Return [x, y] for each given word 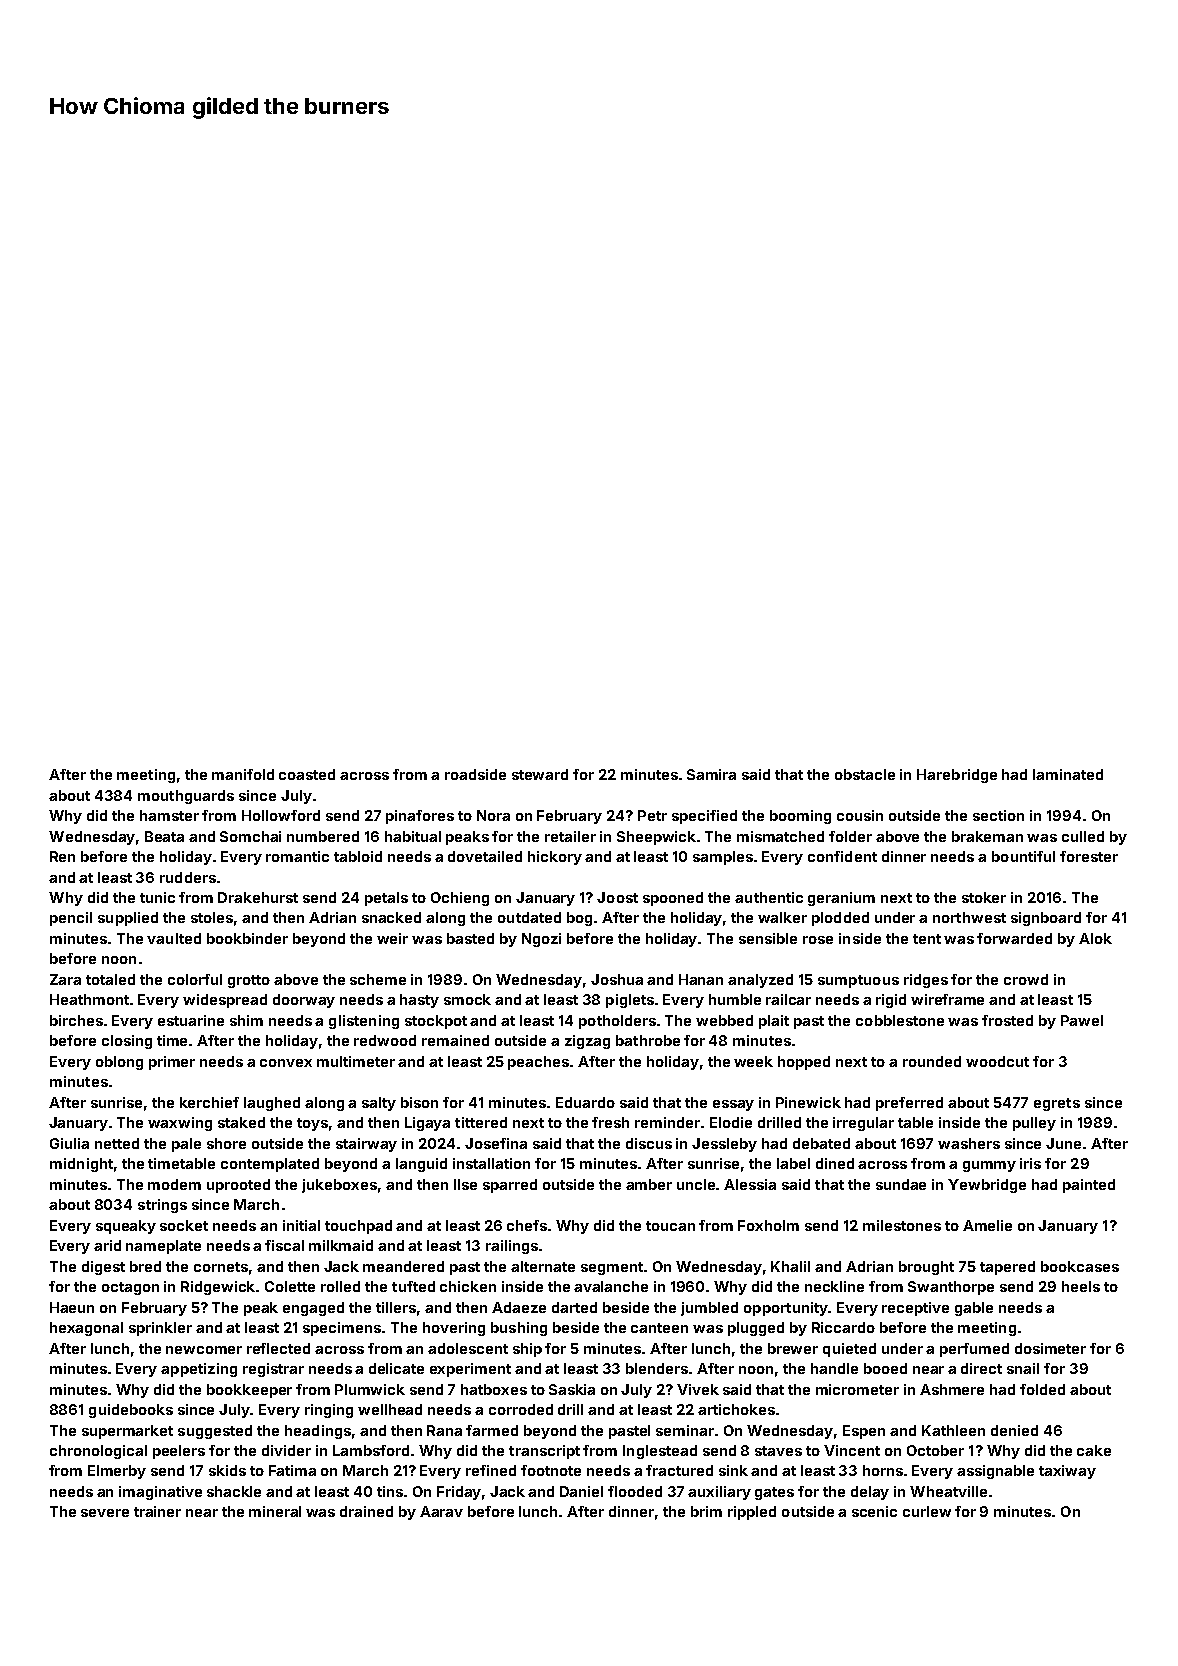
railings [512, 1247]
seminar [685, 1430]
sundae [901, 1184]
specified [704, 817]
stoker [984, 897]
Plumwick [370, 1389]
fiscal [284, 1245]
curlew [927, 1511]
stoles [212, 917]
